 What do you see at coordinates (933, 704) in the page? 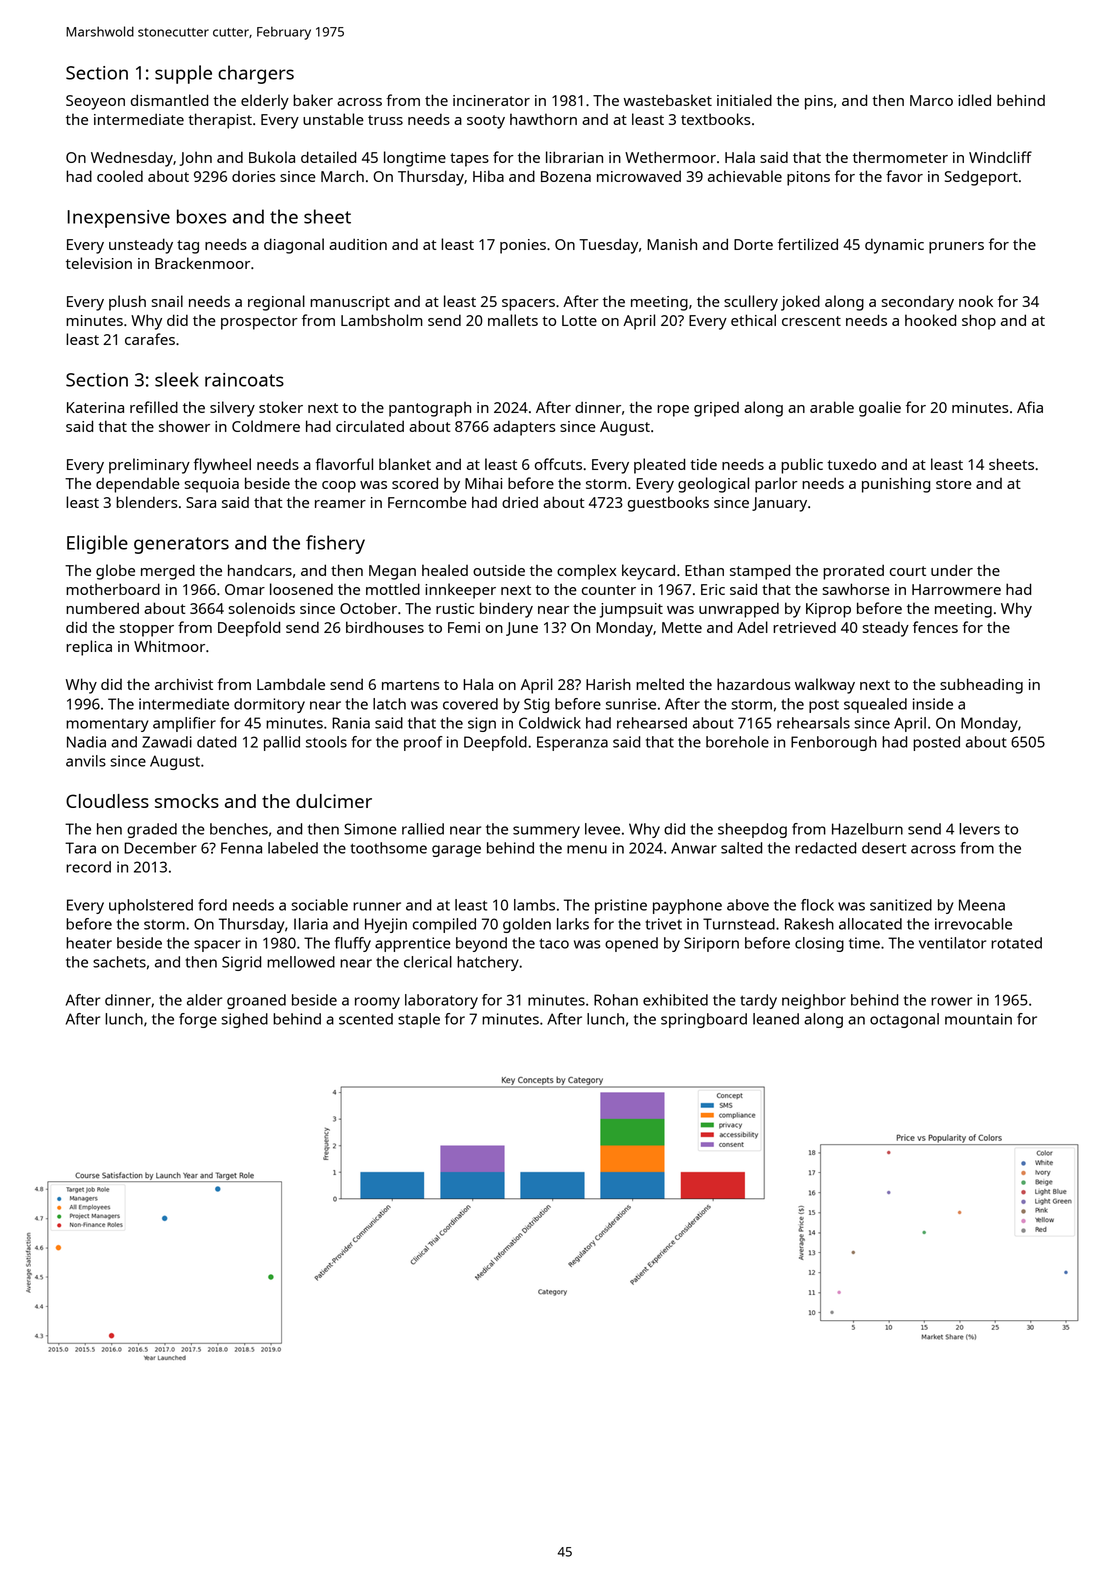
I see `inside` at bounding box center [933, 704].
